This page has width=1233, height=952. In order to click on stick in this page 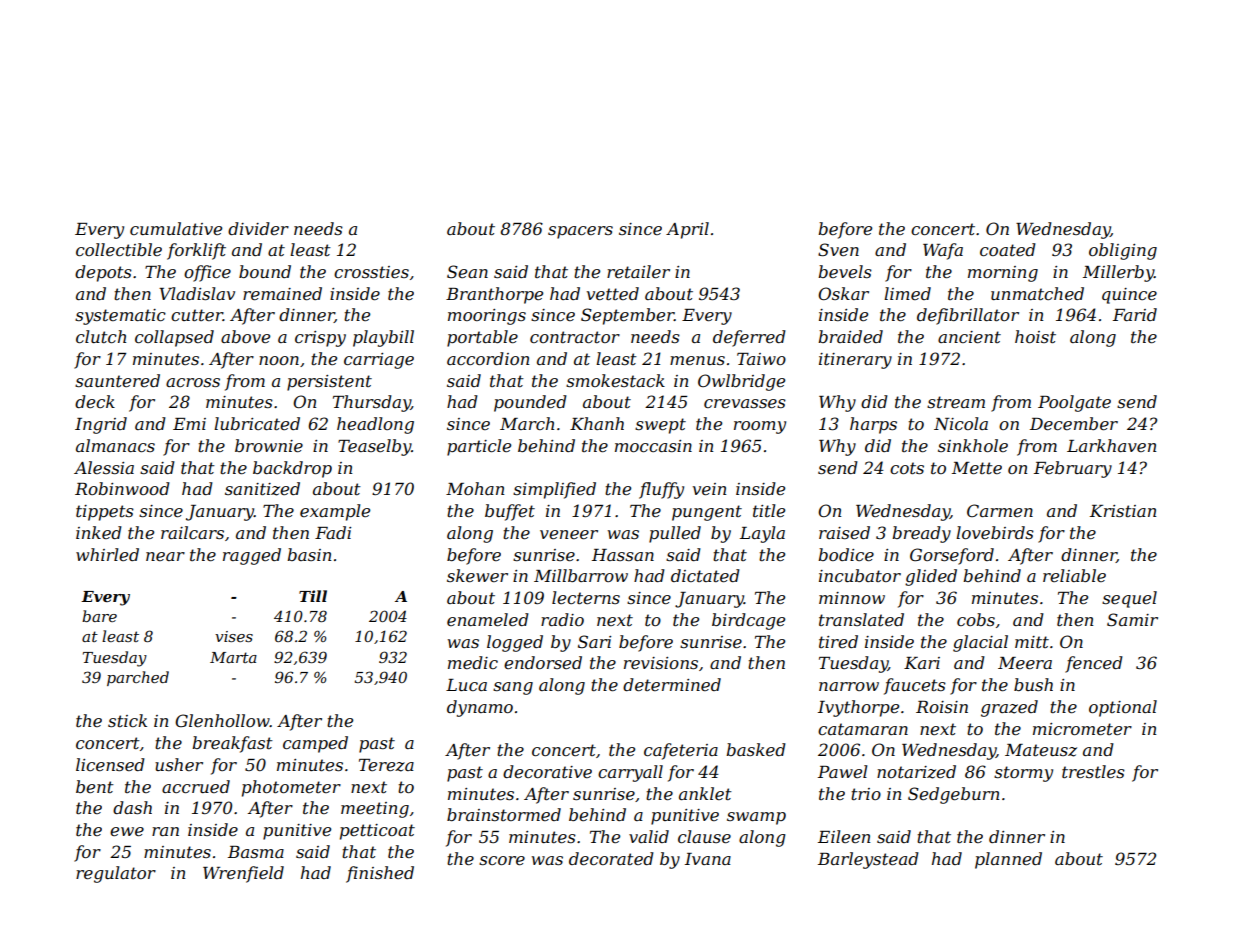, I will do `click(127, 720)`.
